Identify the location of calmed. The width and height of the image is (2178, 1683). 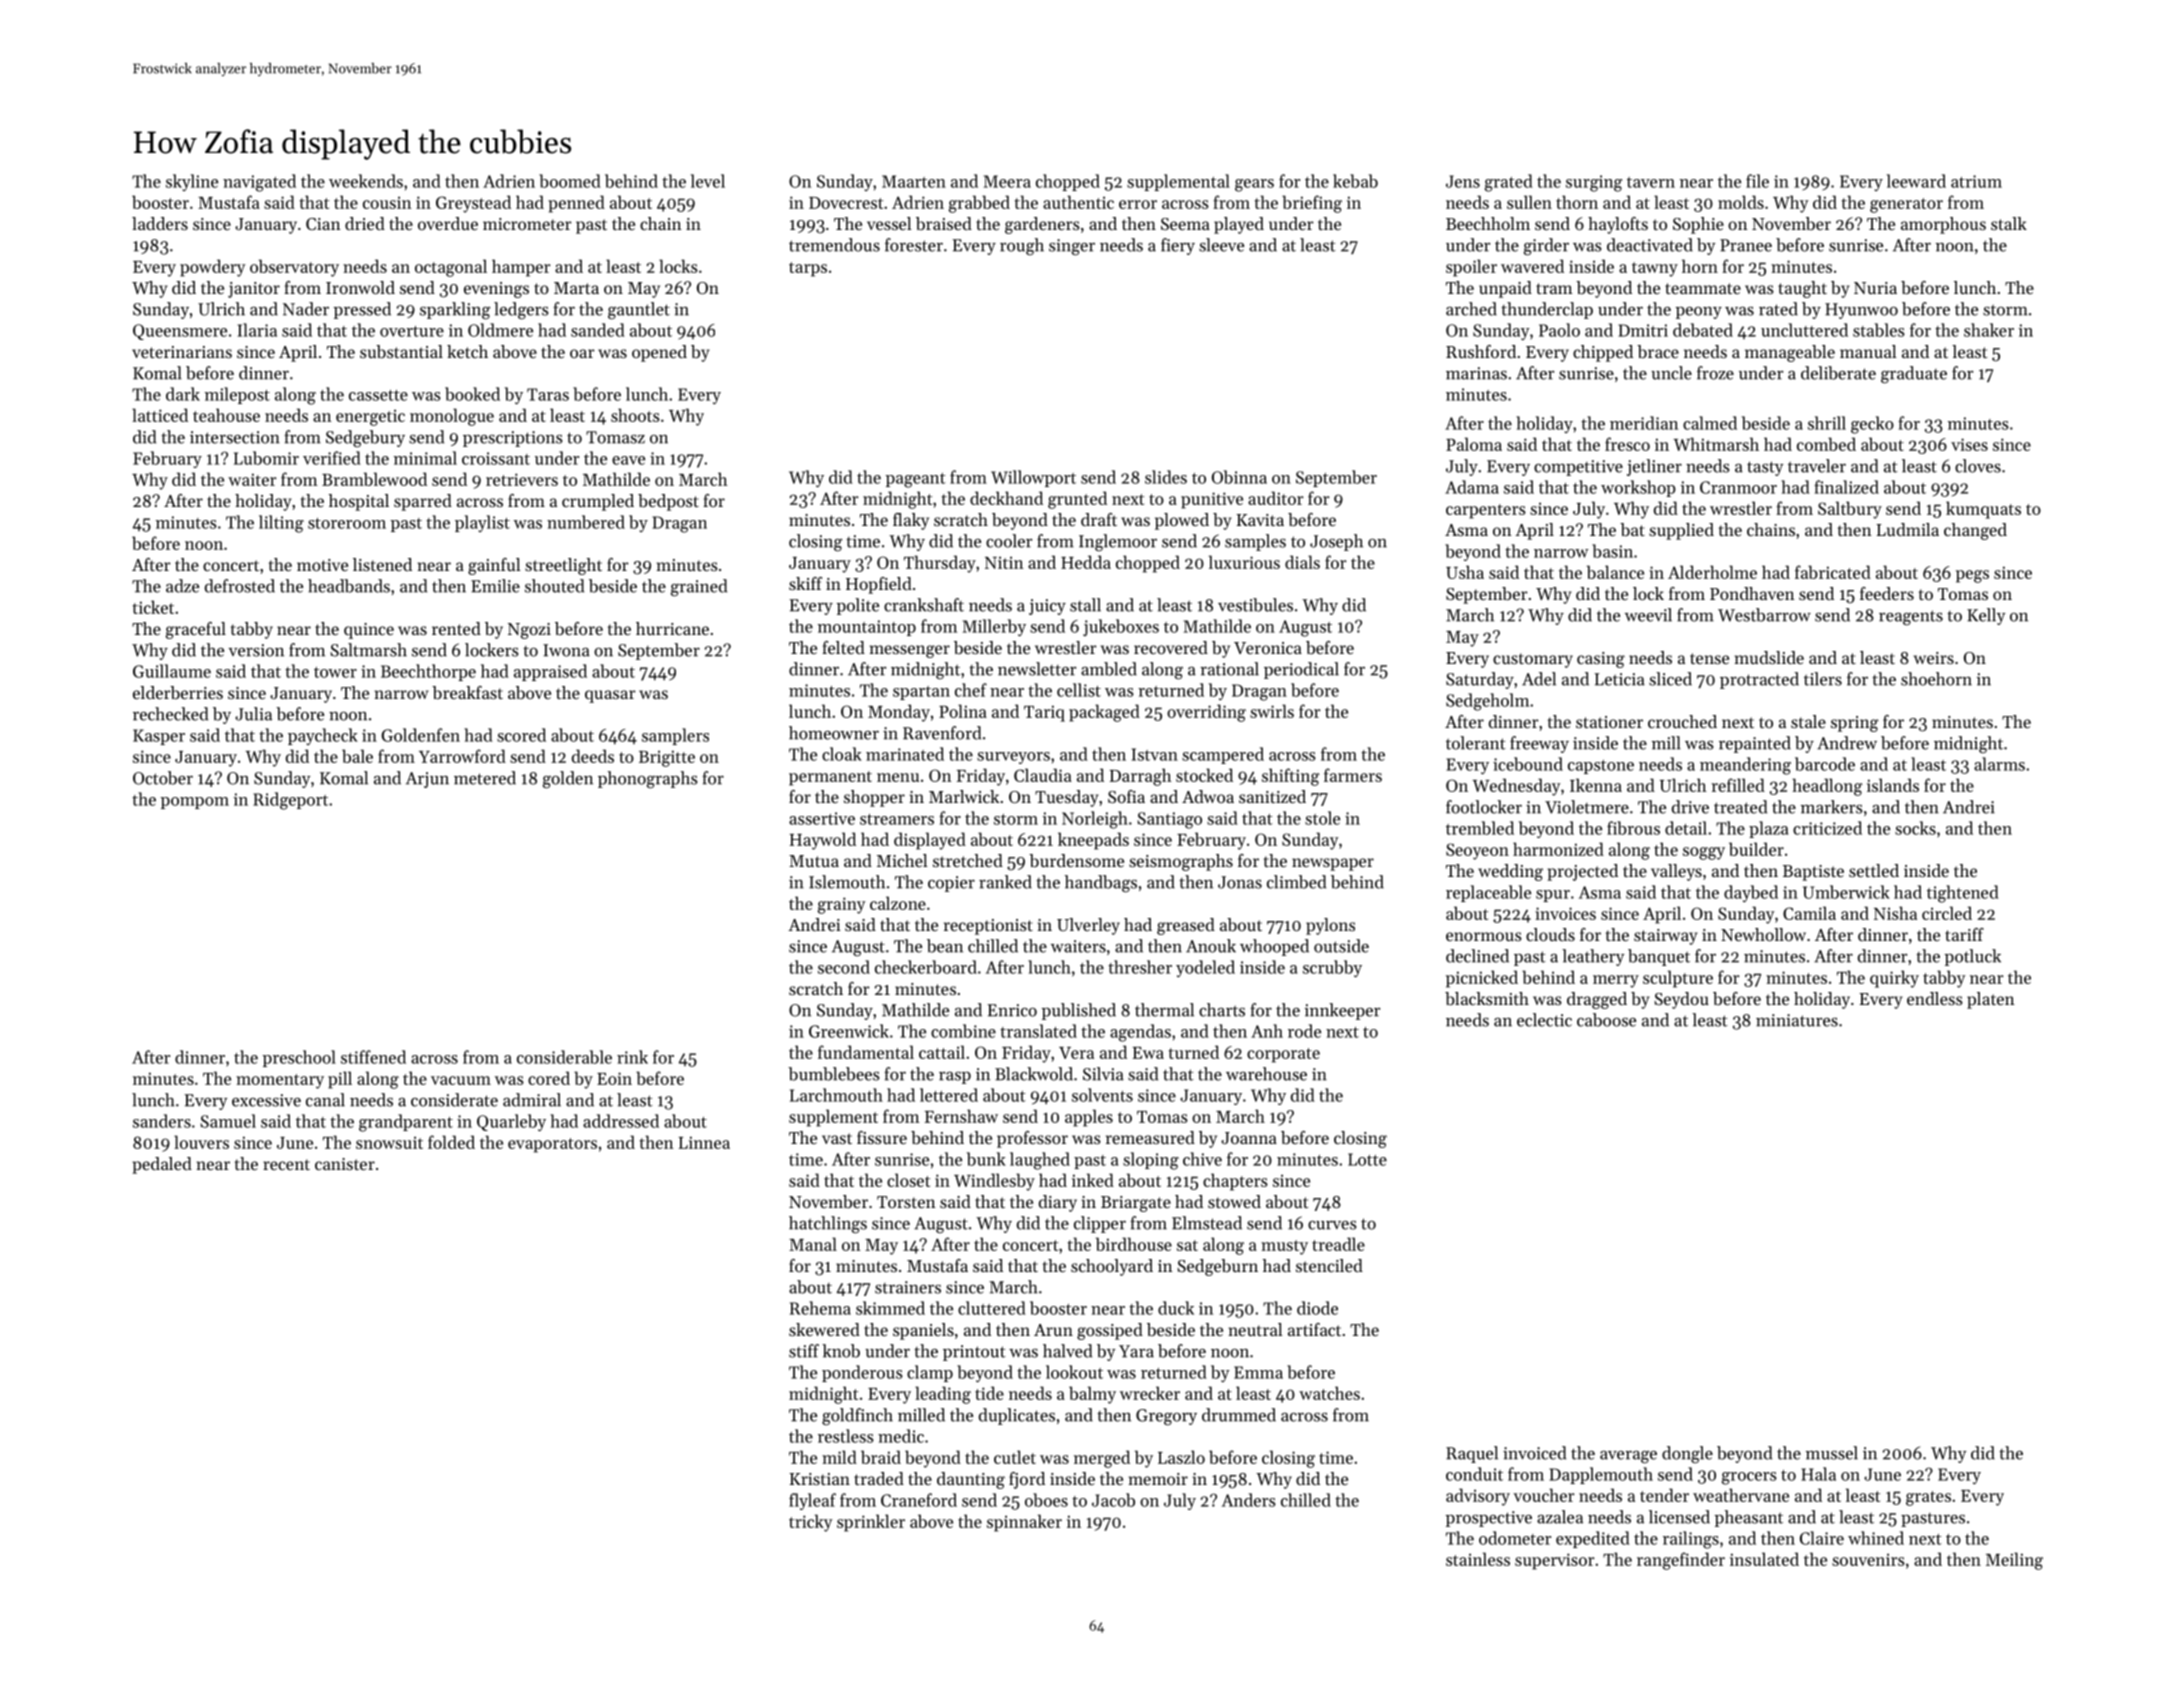
(1710, 423).
